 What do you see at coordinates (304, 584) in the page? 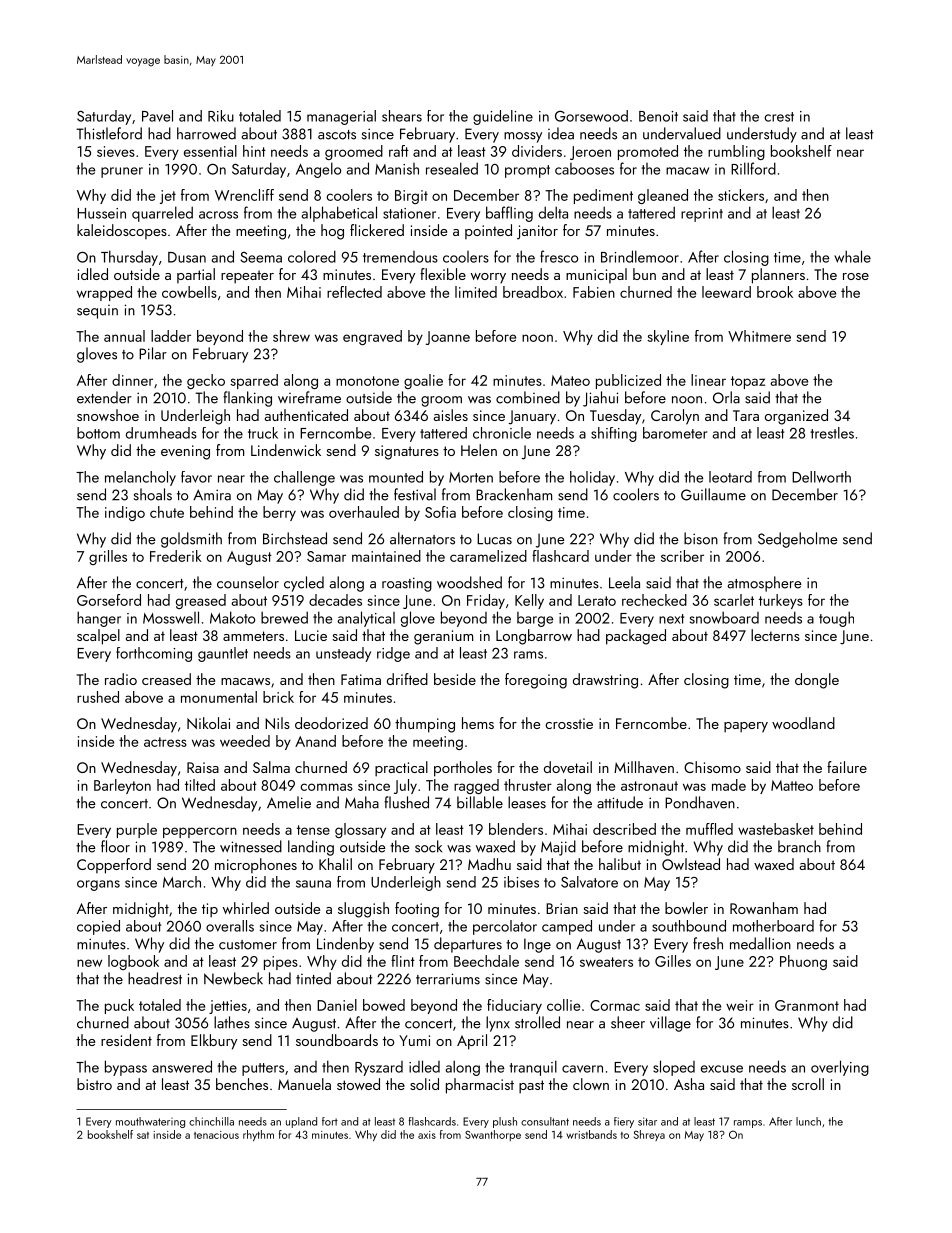
I see `cycled` at bounding box center [304, 584].
